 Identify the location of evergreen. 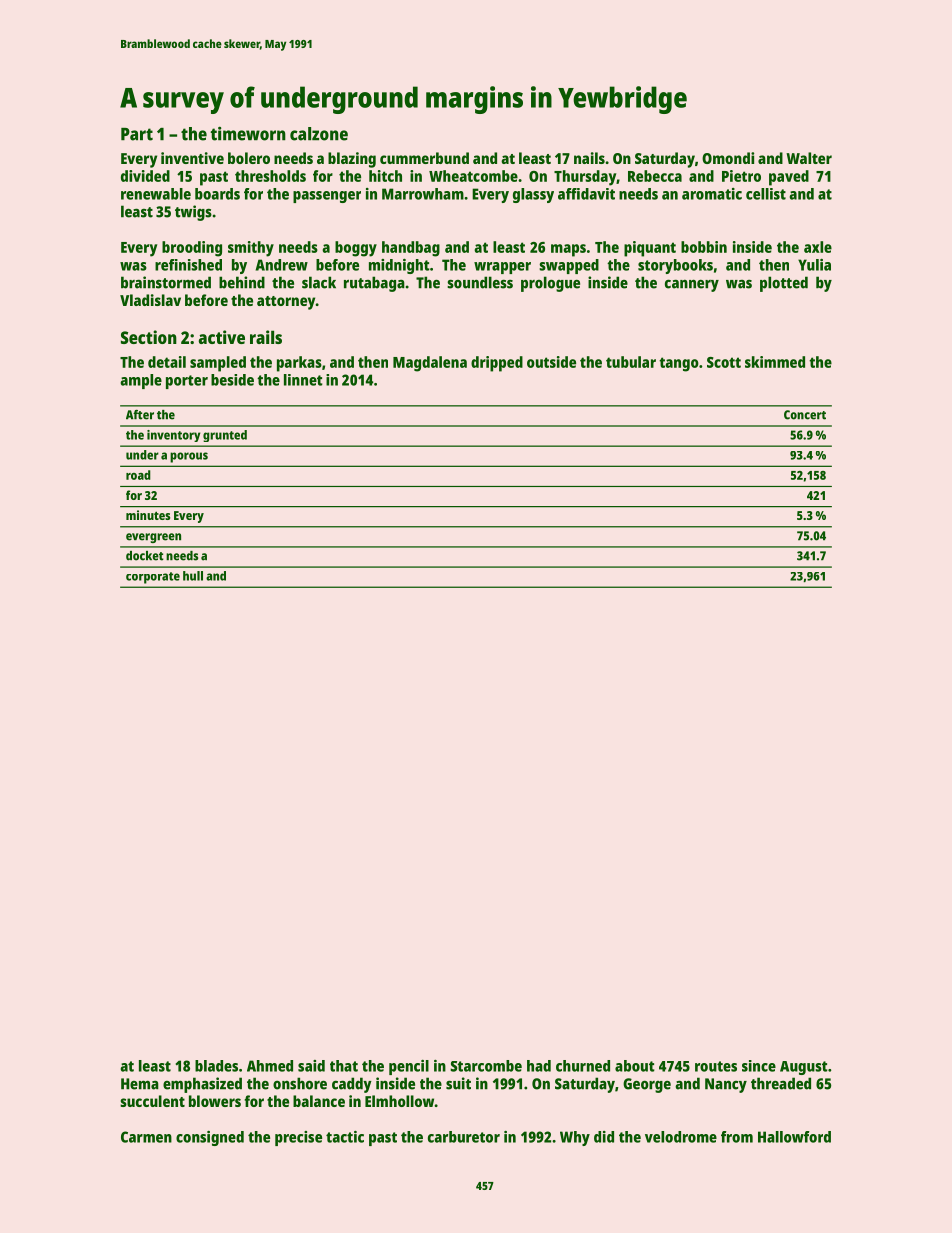
(153, 538).
